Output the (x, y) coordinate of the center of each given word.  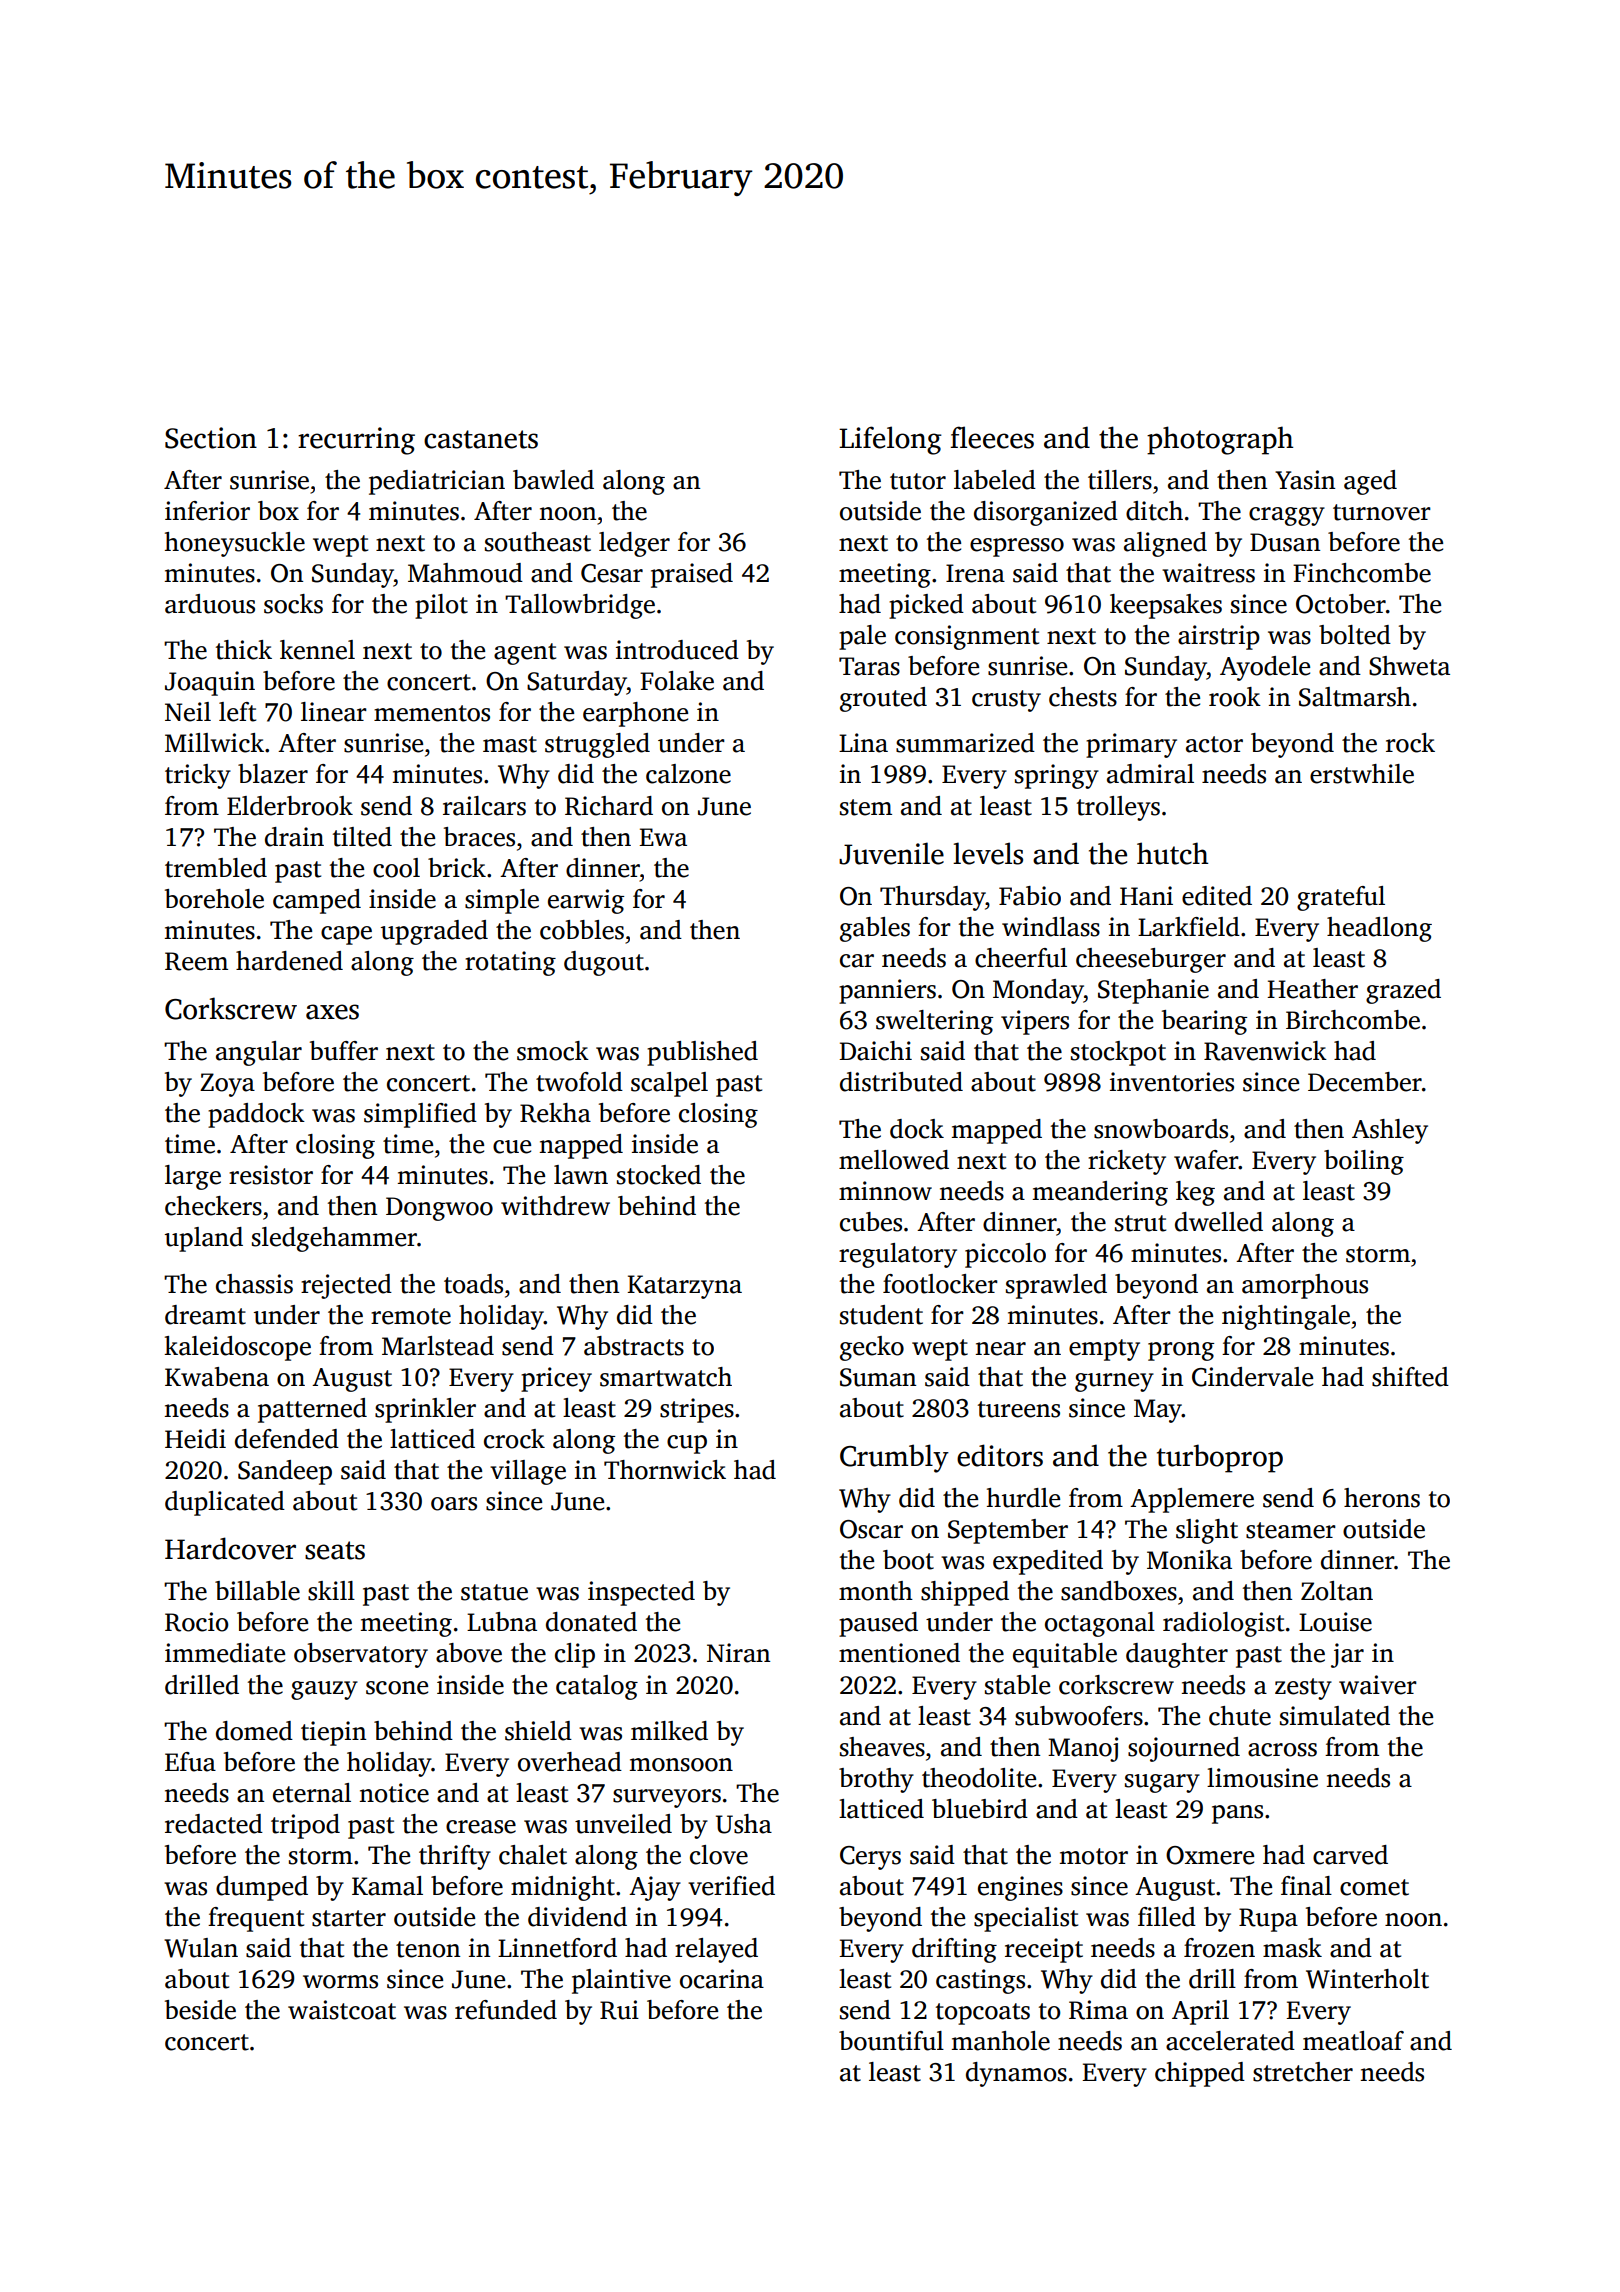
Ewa (663, 837)
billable (257, 1591)
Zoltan (1337, 1591)
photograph (1220, 440)
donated (591, 1622)
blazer (273, 774)
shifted (1410, 1377)
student (881, 1315)
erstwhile (1362, 774)
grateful (1341, 898)
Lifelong (890, 440)
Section (211, 438)
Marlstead (438, 1346)
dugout (604, 963)
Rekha (555, 1113)
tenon (428, 1949)
